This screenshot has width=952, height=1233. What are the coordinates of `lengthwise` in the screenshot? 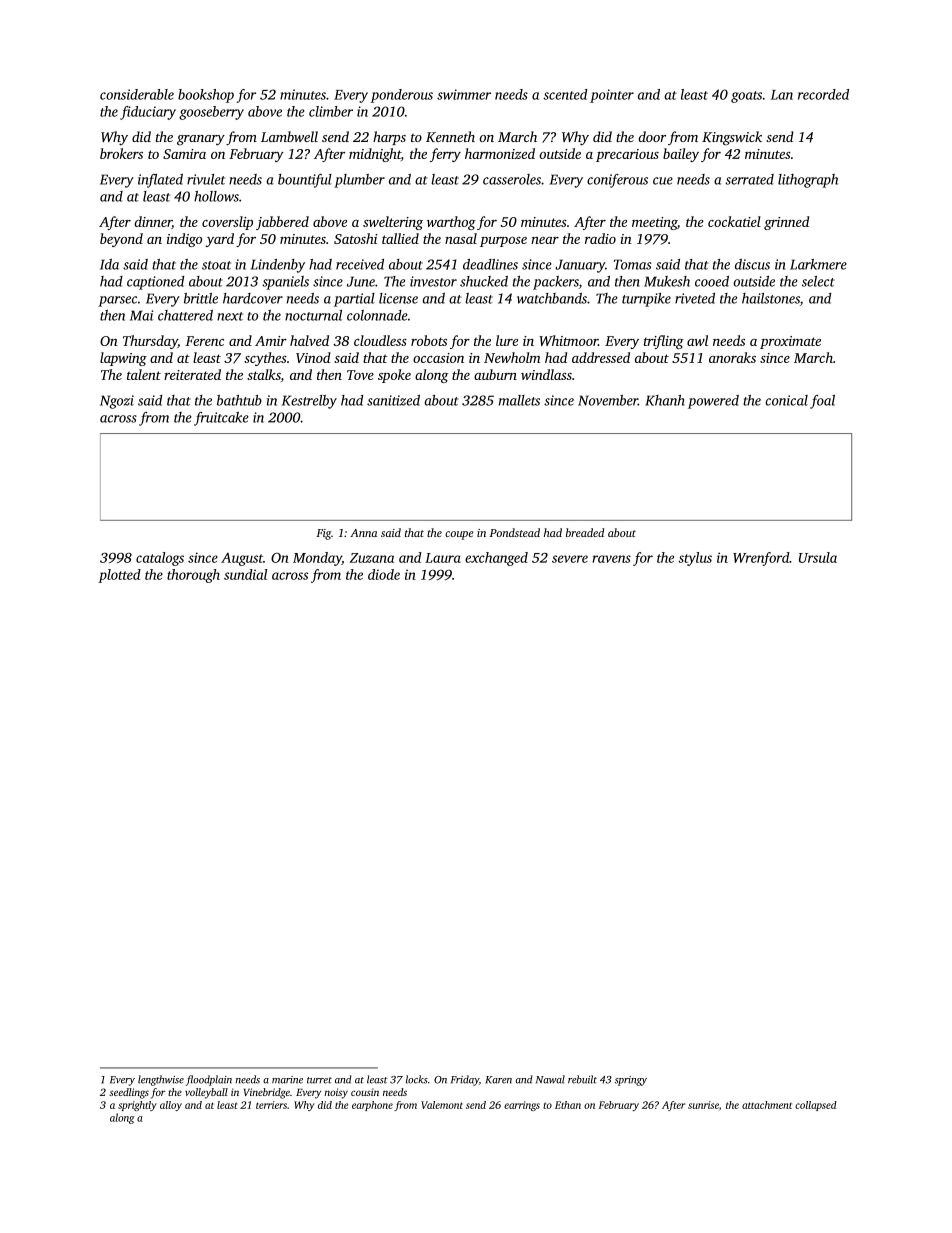 It's located at (161, 1080).
